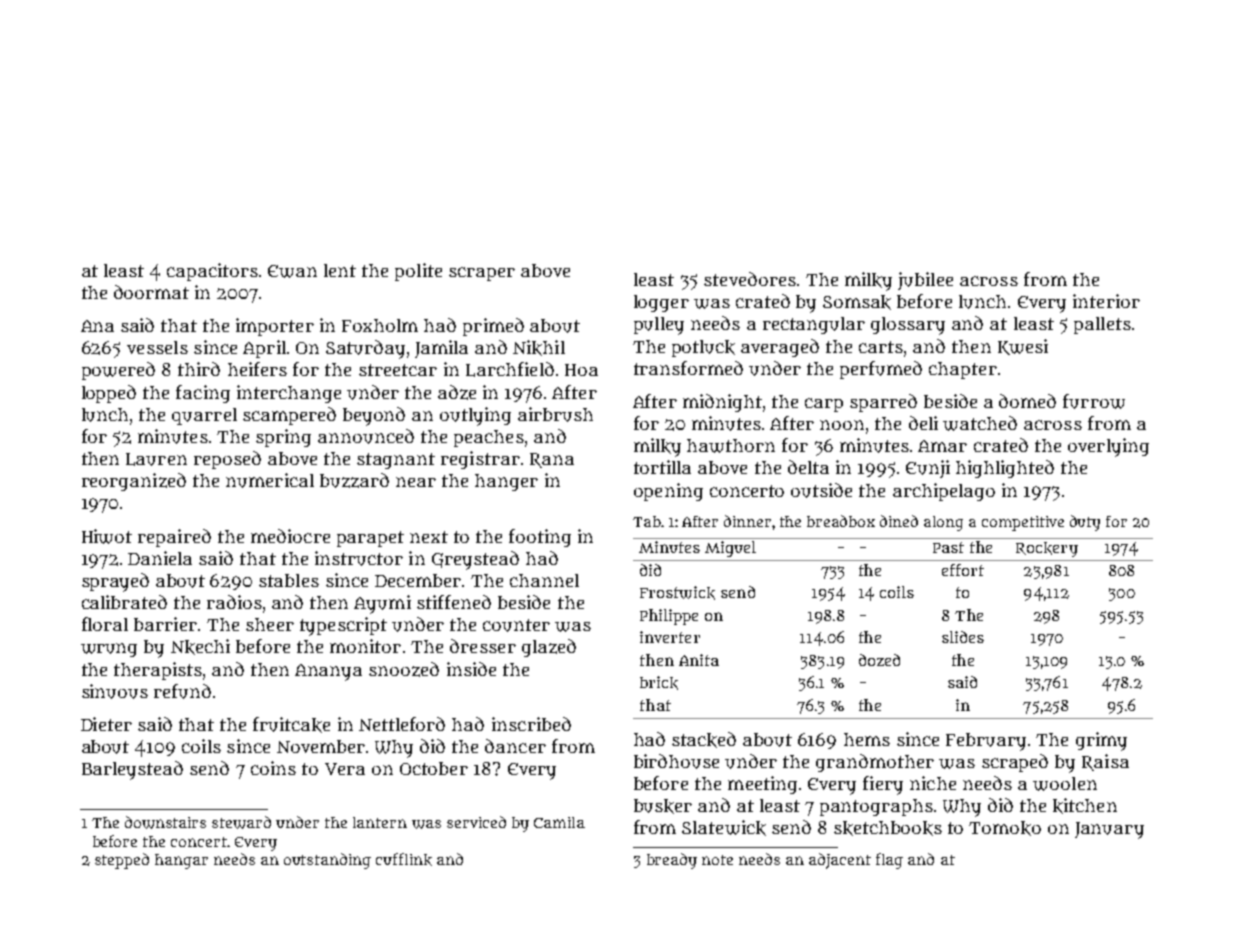 Image resolution: width=1233 pixels, height=952 pixels. Describe the element at coordinates (944, 492) in the image. I see `archipelago` at that location.
